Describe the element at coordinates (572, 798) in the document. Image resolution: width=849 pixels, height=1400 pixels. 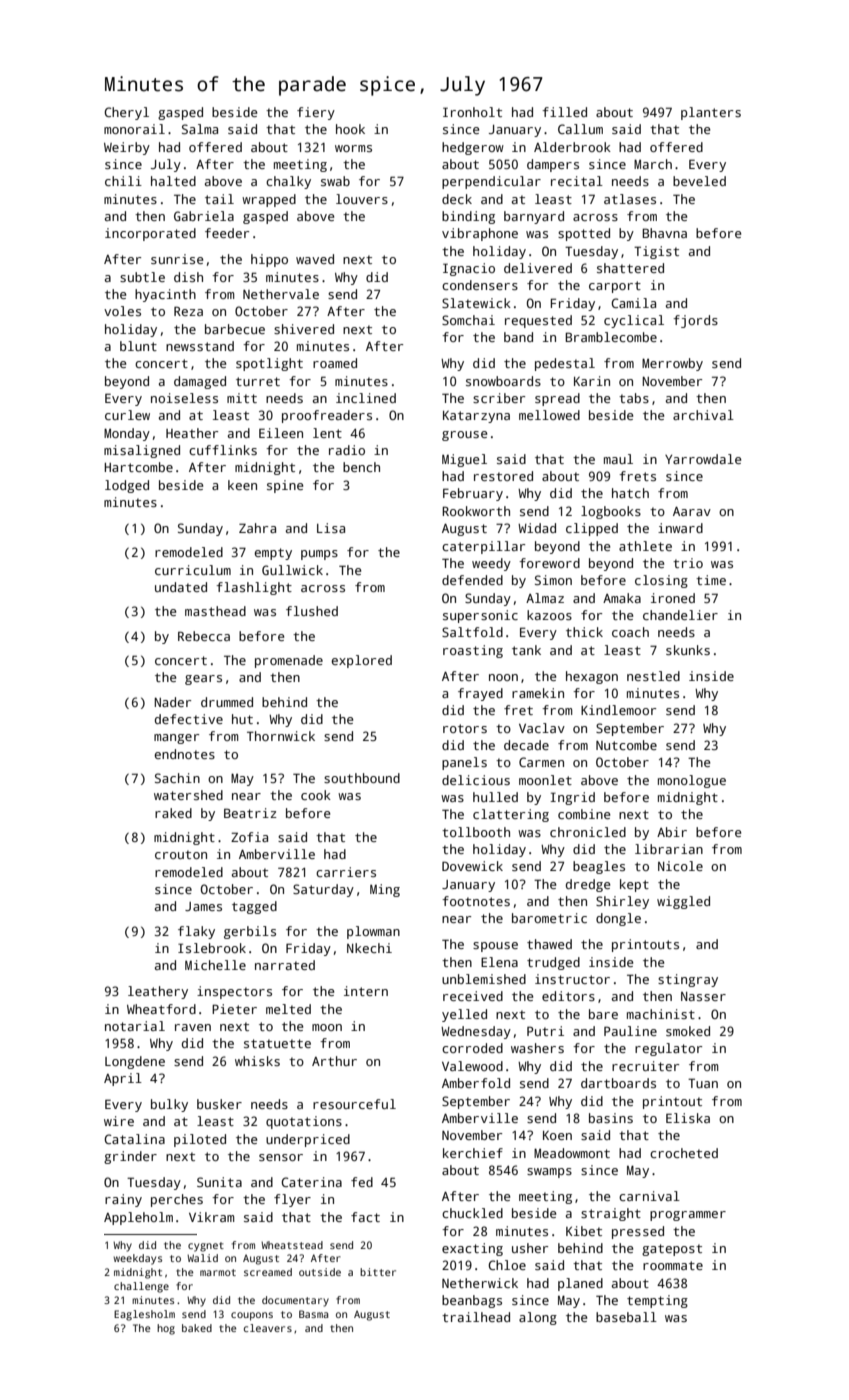
I see `Ingrid` at that location.
